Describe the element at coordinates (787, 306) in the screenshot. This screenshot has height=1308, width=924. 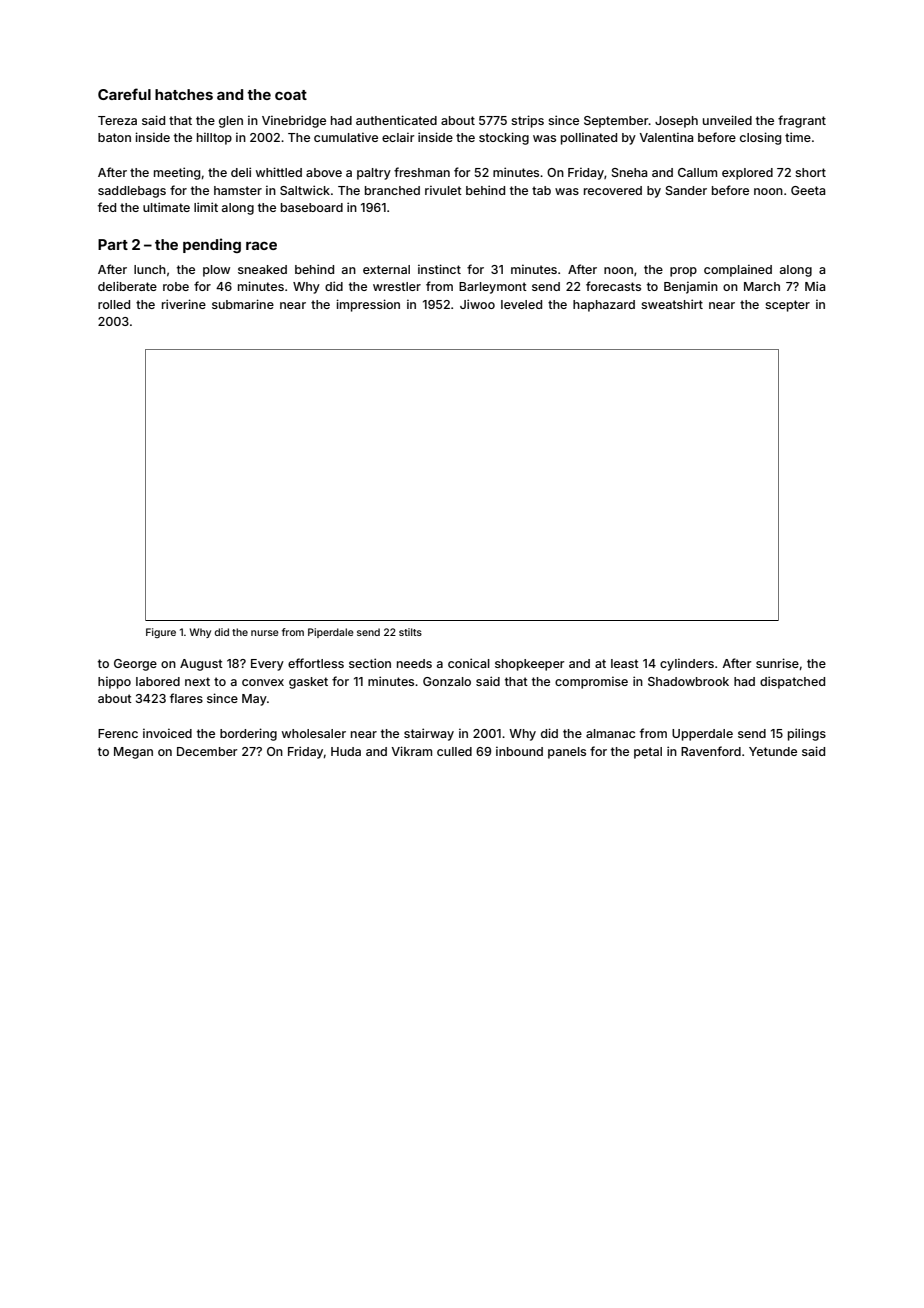
I see `scepter` at that location.
